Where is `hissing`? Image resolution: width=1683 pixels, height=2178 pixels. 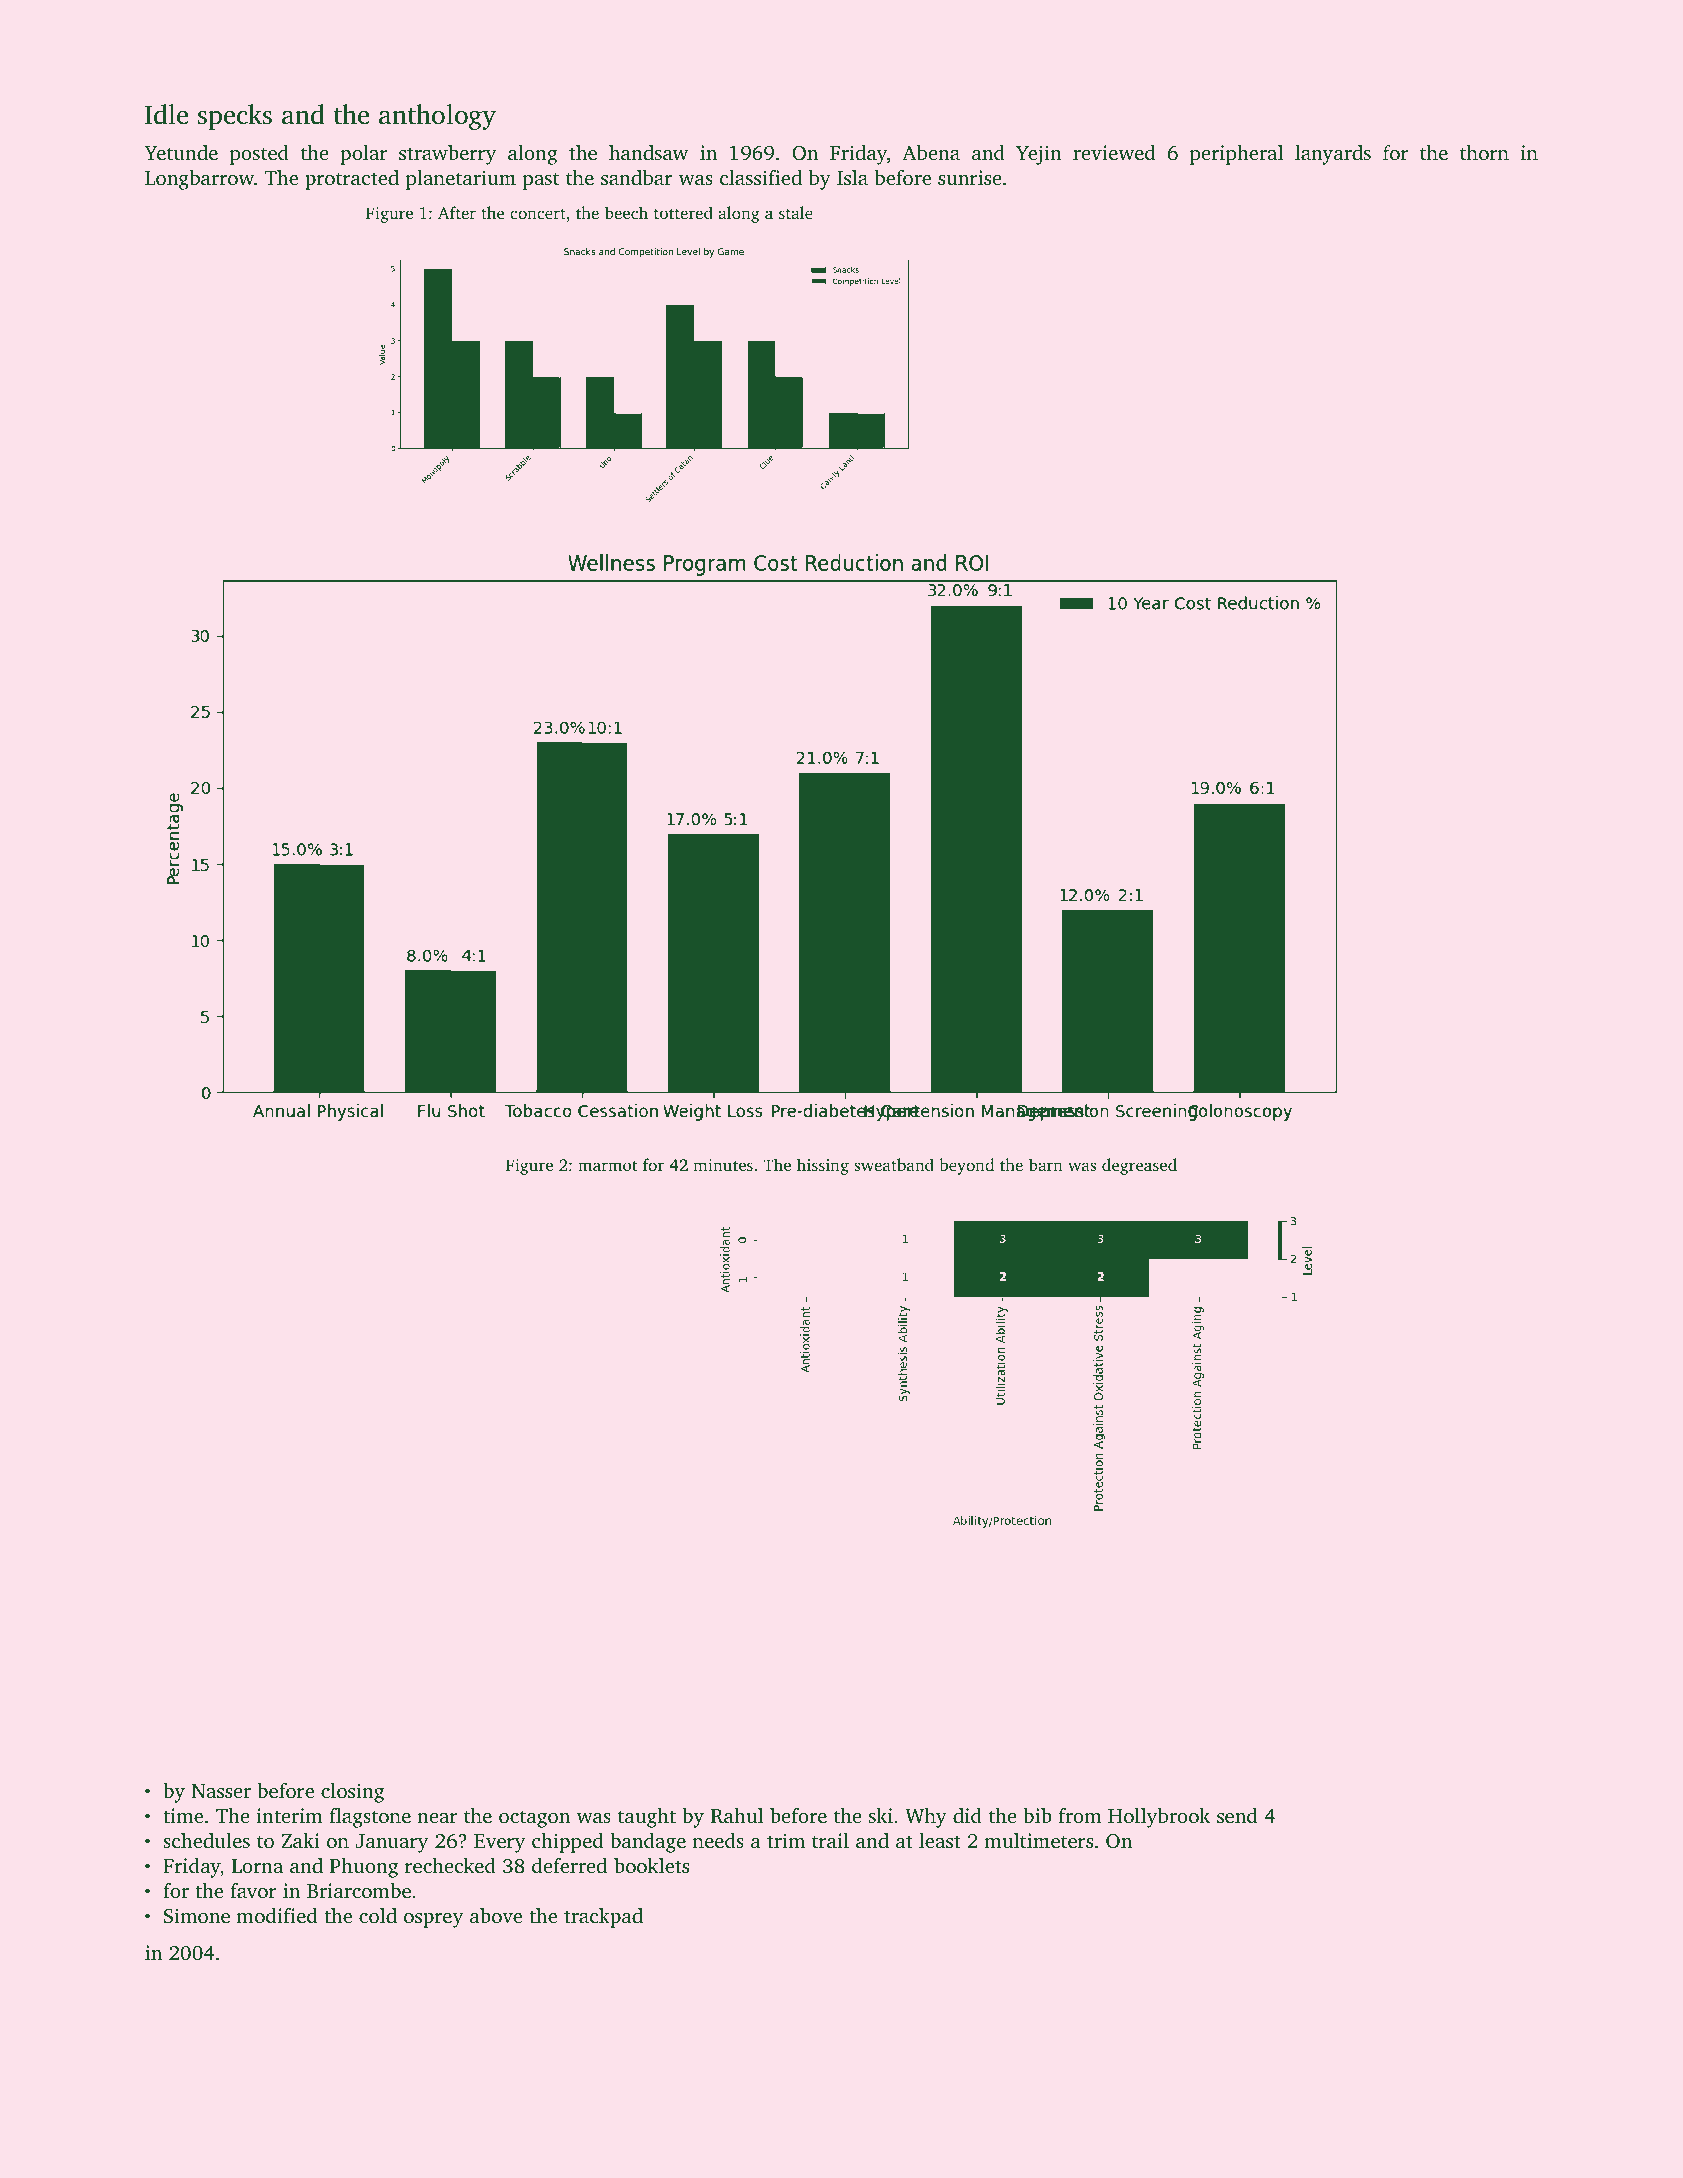
hissing is located at coordinates (823, 1166).
